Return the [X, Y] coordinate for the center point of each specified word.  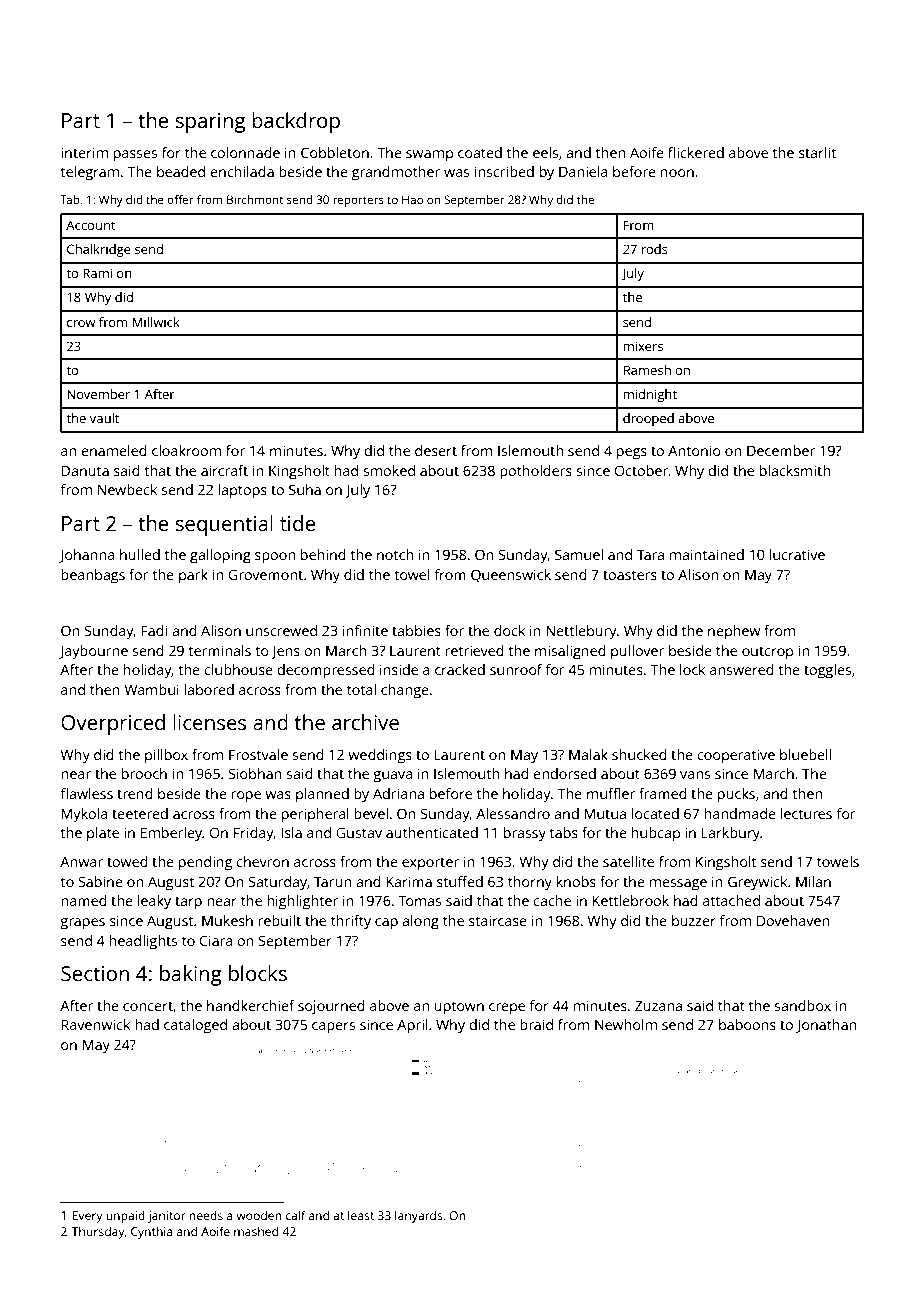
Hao [412, 199]
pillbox [166, 756]
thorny [530, 883]
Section [95, 973]
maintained [707, 554]
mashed [256, 1231]
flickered [696, 152]
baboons [747, 1024]
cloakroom [186, 450]
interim [84, 152]
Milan [813, 881]
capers [333, 1028]
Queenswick [511, 576]
